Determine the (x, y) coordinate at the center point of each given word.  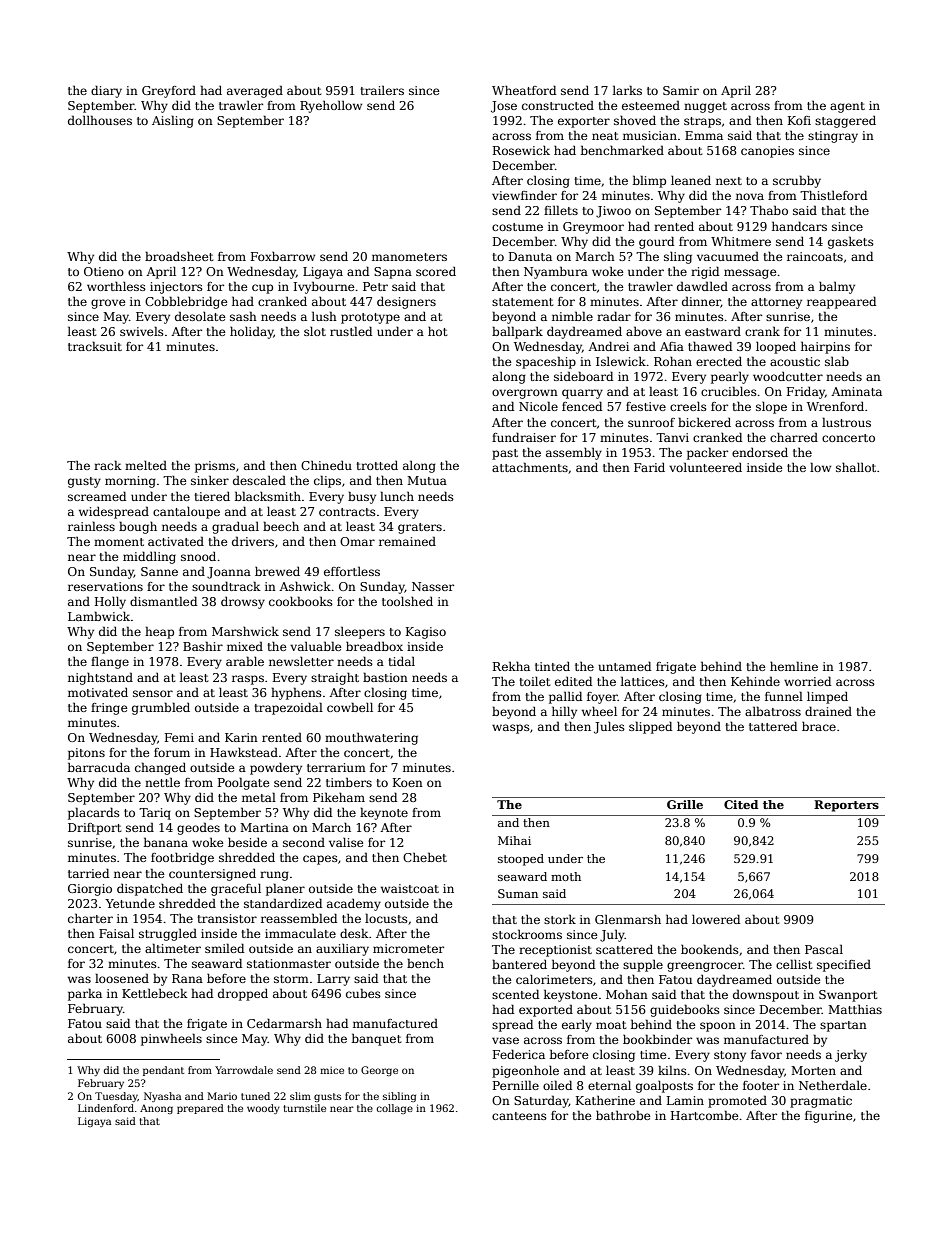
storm (291, 979)
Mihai (514, 840)
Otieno (104, 271)
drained (828, 711)
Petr (375, 286)
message (750, 274)
